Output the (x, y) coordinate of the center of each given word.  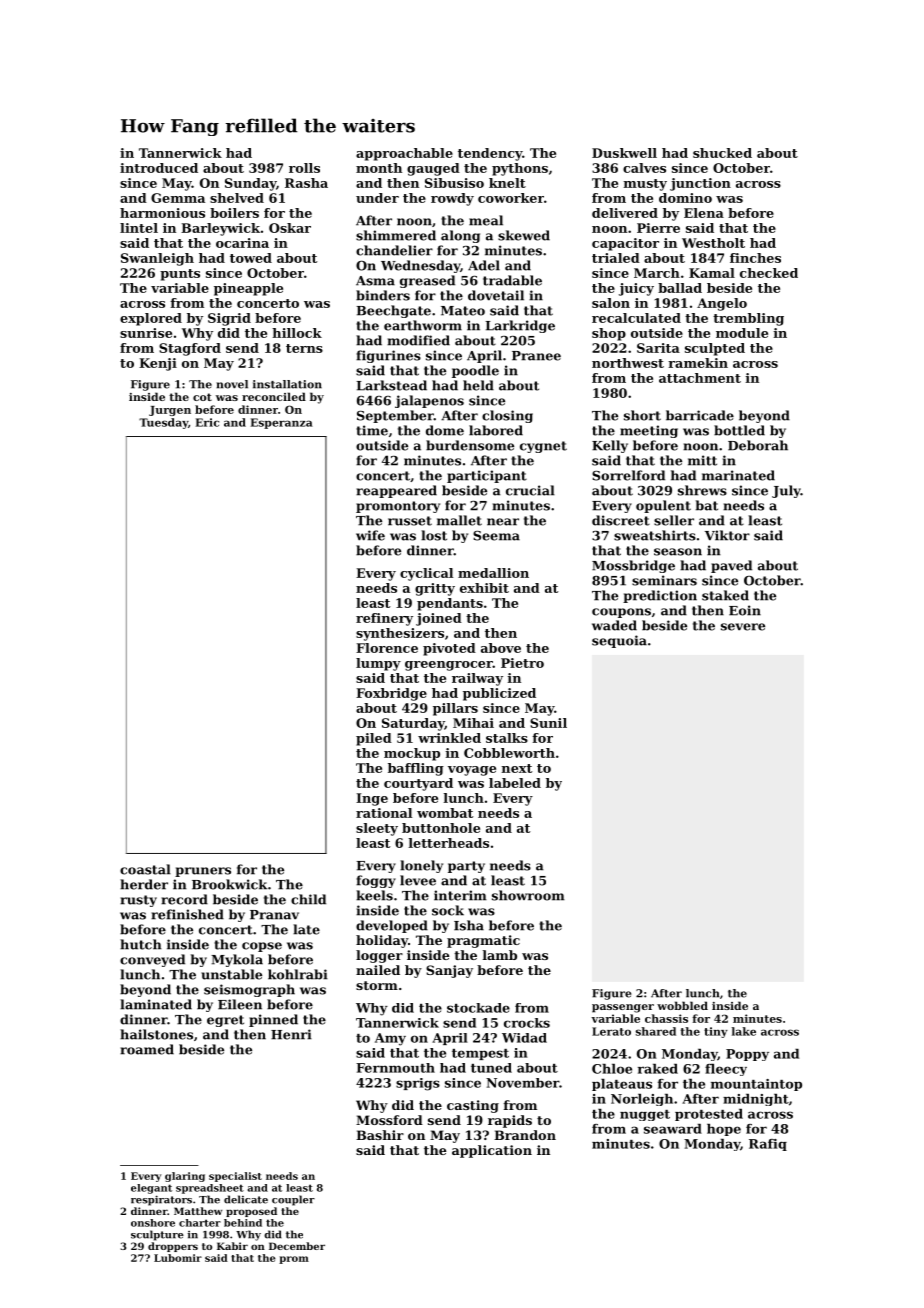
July (786, 491)
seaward (673, 1129)
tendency (490, 154)
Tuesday (163, 423)
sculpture (157, 1235)
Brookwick (229, 884)
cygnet (543, 447)
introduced (159, 168)
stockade (478, 1008)
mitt (702, 460)
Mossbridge (633, 566)
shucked (722, 153)
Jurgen (170, 411)
